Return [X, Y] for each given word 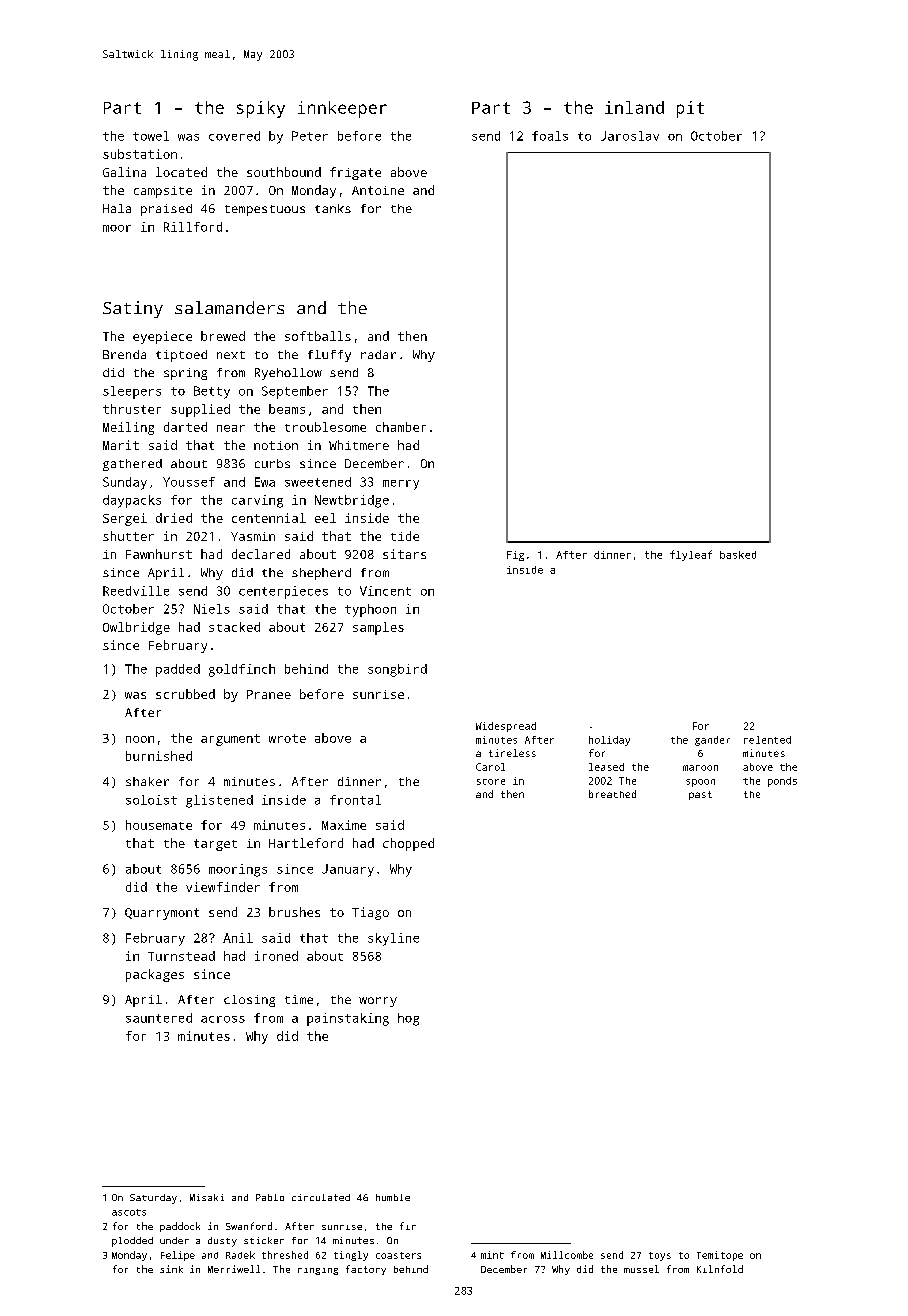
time [299, 999]
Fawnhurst [159, 554]
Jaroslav [630, 136]
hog [408, 1019]
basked [738, 555]
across [223, 1019]
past [700, 795]
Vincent [385, 591]
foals [550, 136]
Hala [117, 208]
